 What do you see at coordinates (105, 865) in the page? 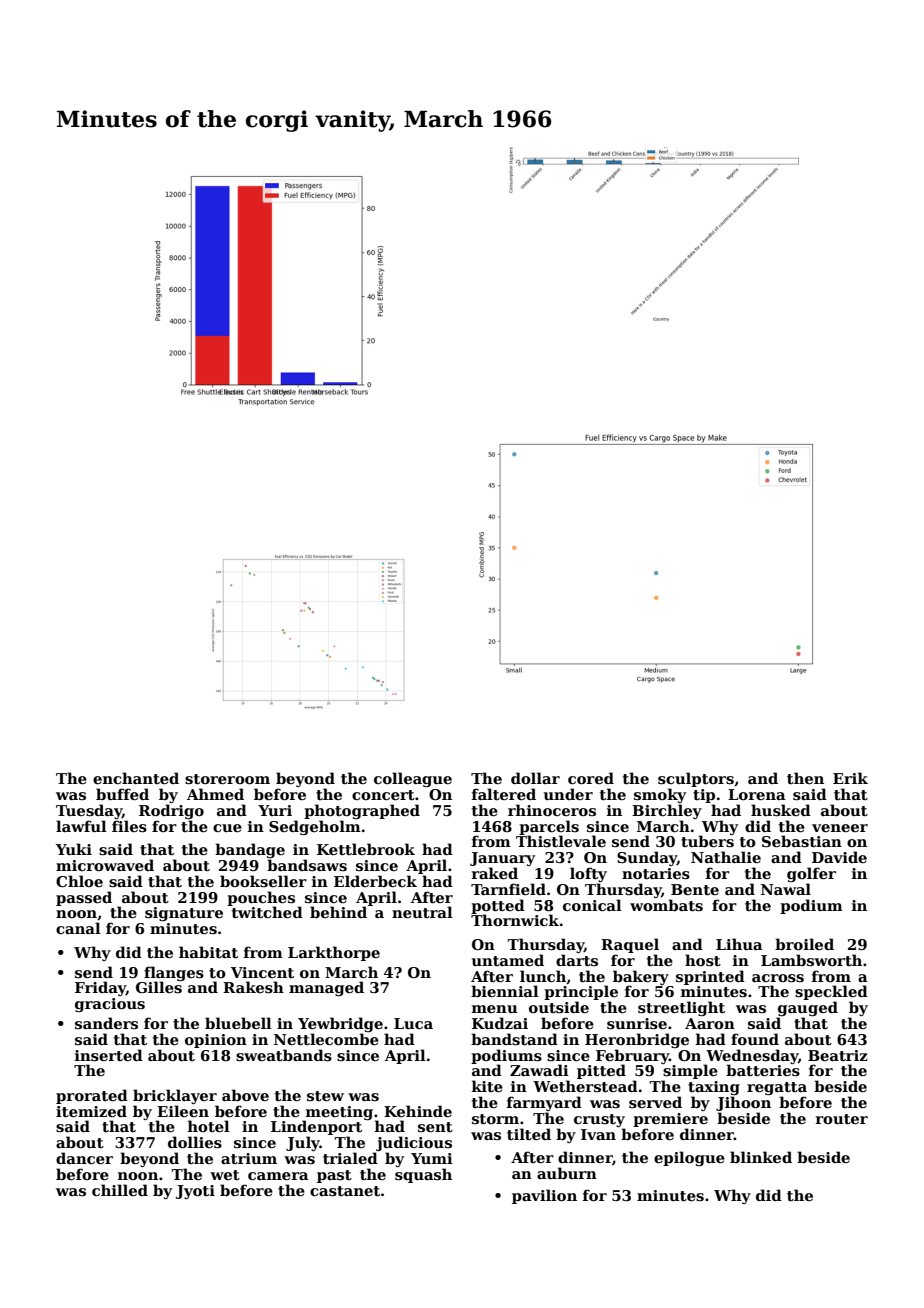
I see `microwaved` at bounding box center [105, 865].
